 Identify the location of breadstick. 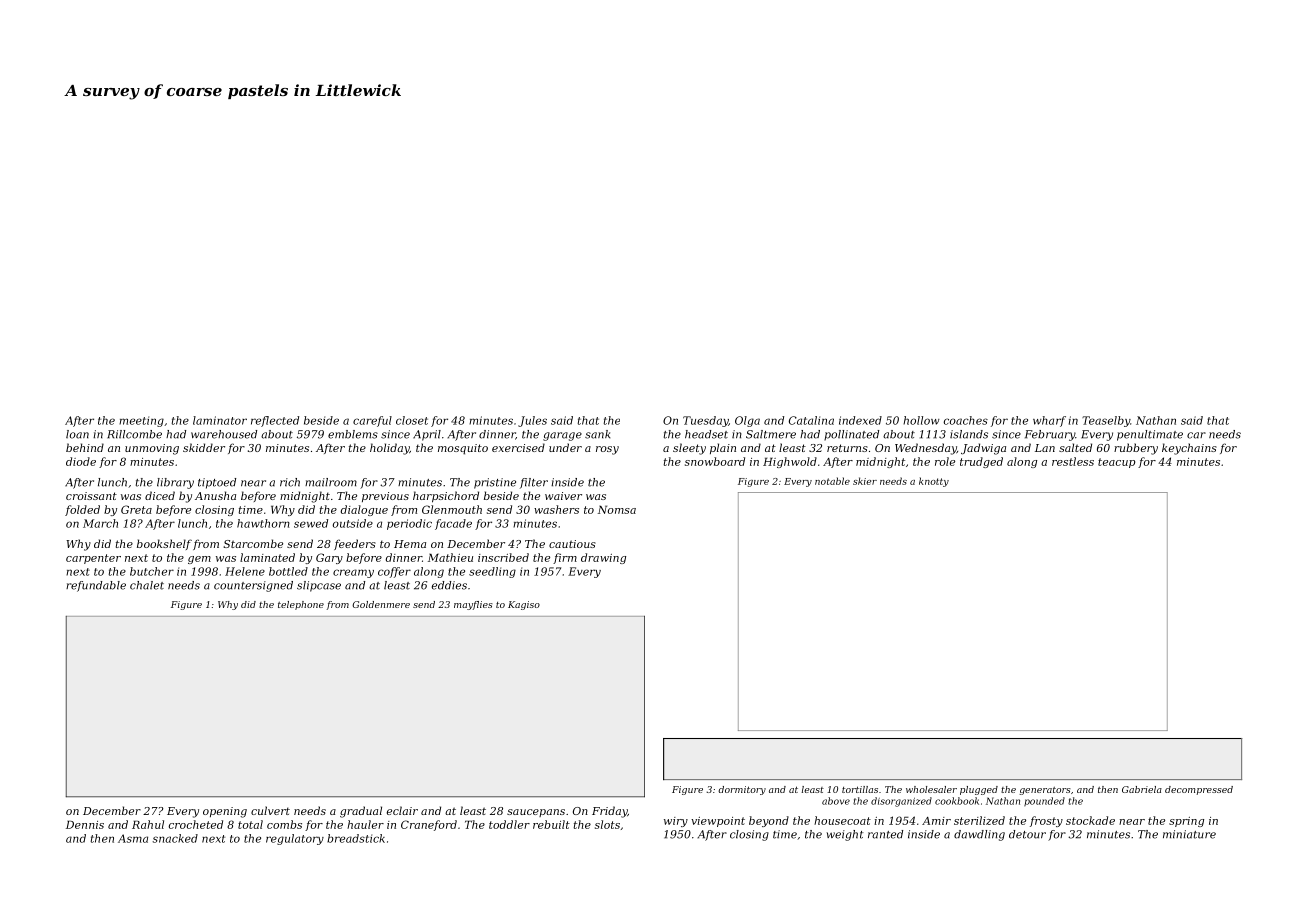
(356, 838).
